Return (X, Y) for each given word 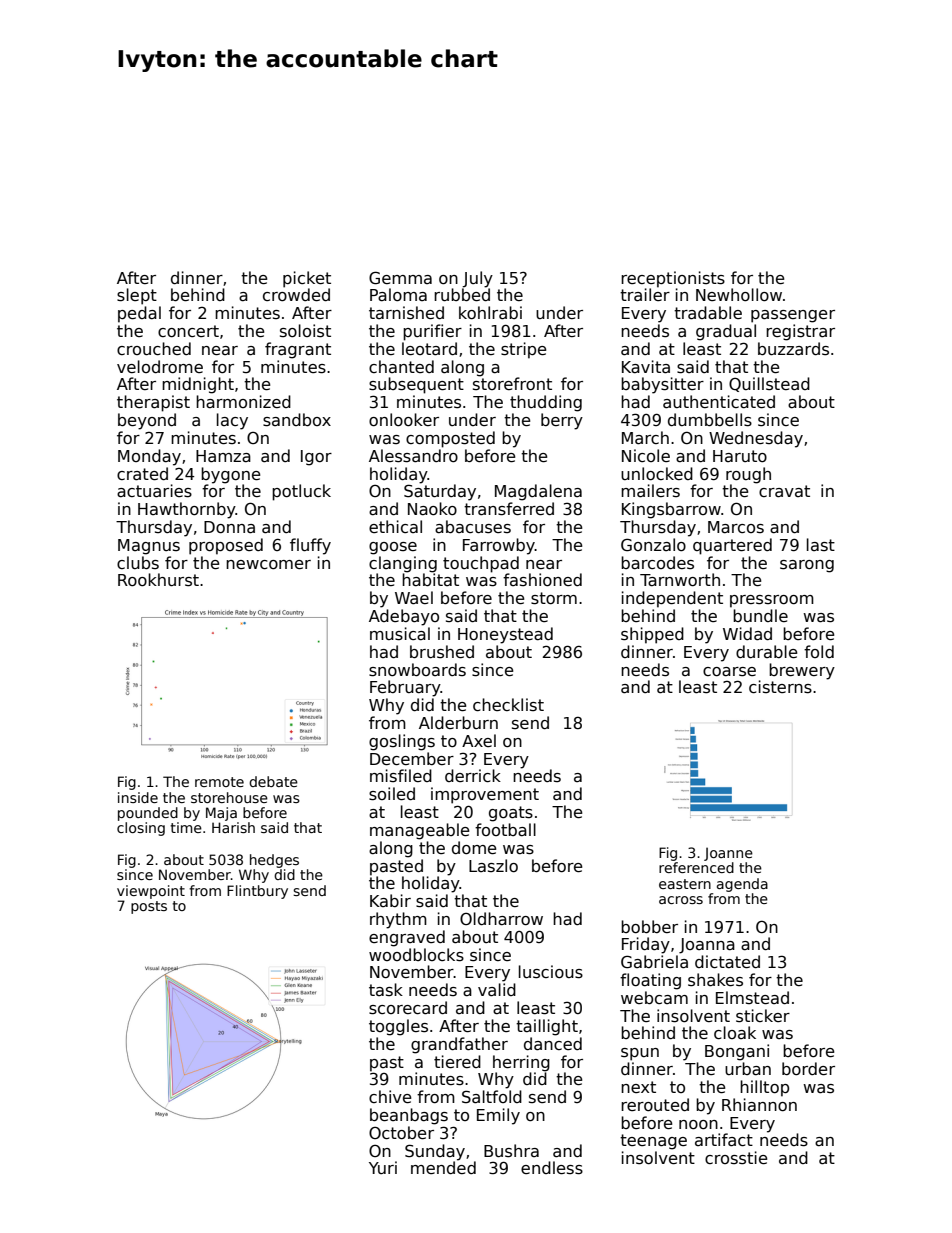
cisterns (780, 687)
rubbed (462, 294)
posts (149, 907)
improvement (485, 795)
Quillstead (769, 384)
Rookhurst (158, 580)
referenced (696, 867)
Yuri (383, 1167)
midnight (198, 385)
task (386, 989)
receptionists (673, 279)
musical (400, 634)
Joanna (707, 946)
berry (562, 421)
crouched (154, 348)
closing (141, 829)
